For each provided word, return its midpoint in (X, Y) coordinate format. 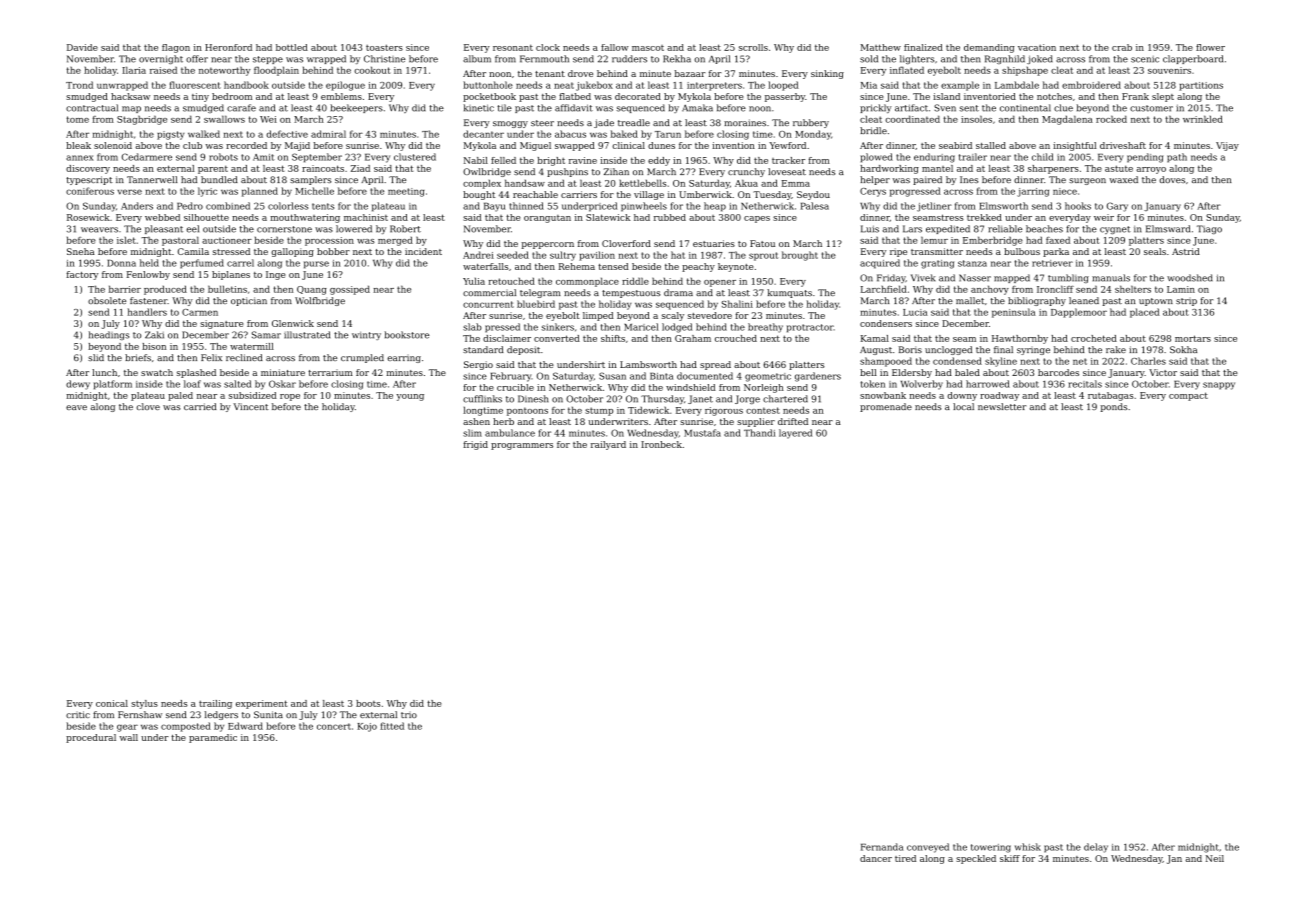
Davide (82, 47)
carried (200, 406)
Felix (211, 357)
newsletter (1002, 406)
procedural (91, 738)
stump (599, 411)
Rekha (677, 59)
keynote (735, 267)
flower (1210, 47)
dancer (876, 858)
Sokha (1183, 349)
